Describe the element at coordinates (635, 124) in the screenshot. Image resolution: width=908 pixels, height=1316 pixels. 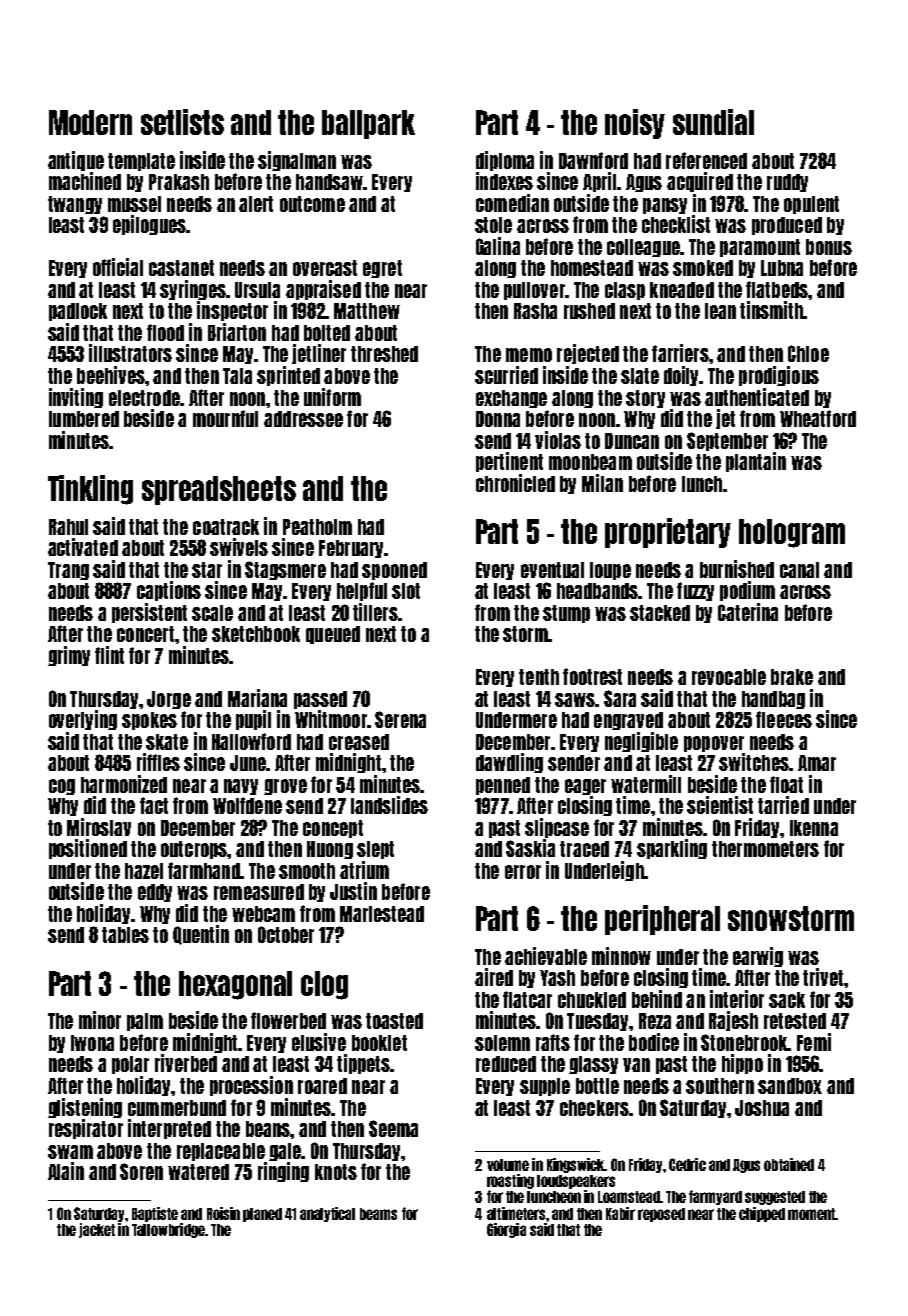
I see `noisy` at that location.
